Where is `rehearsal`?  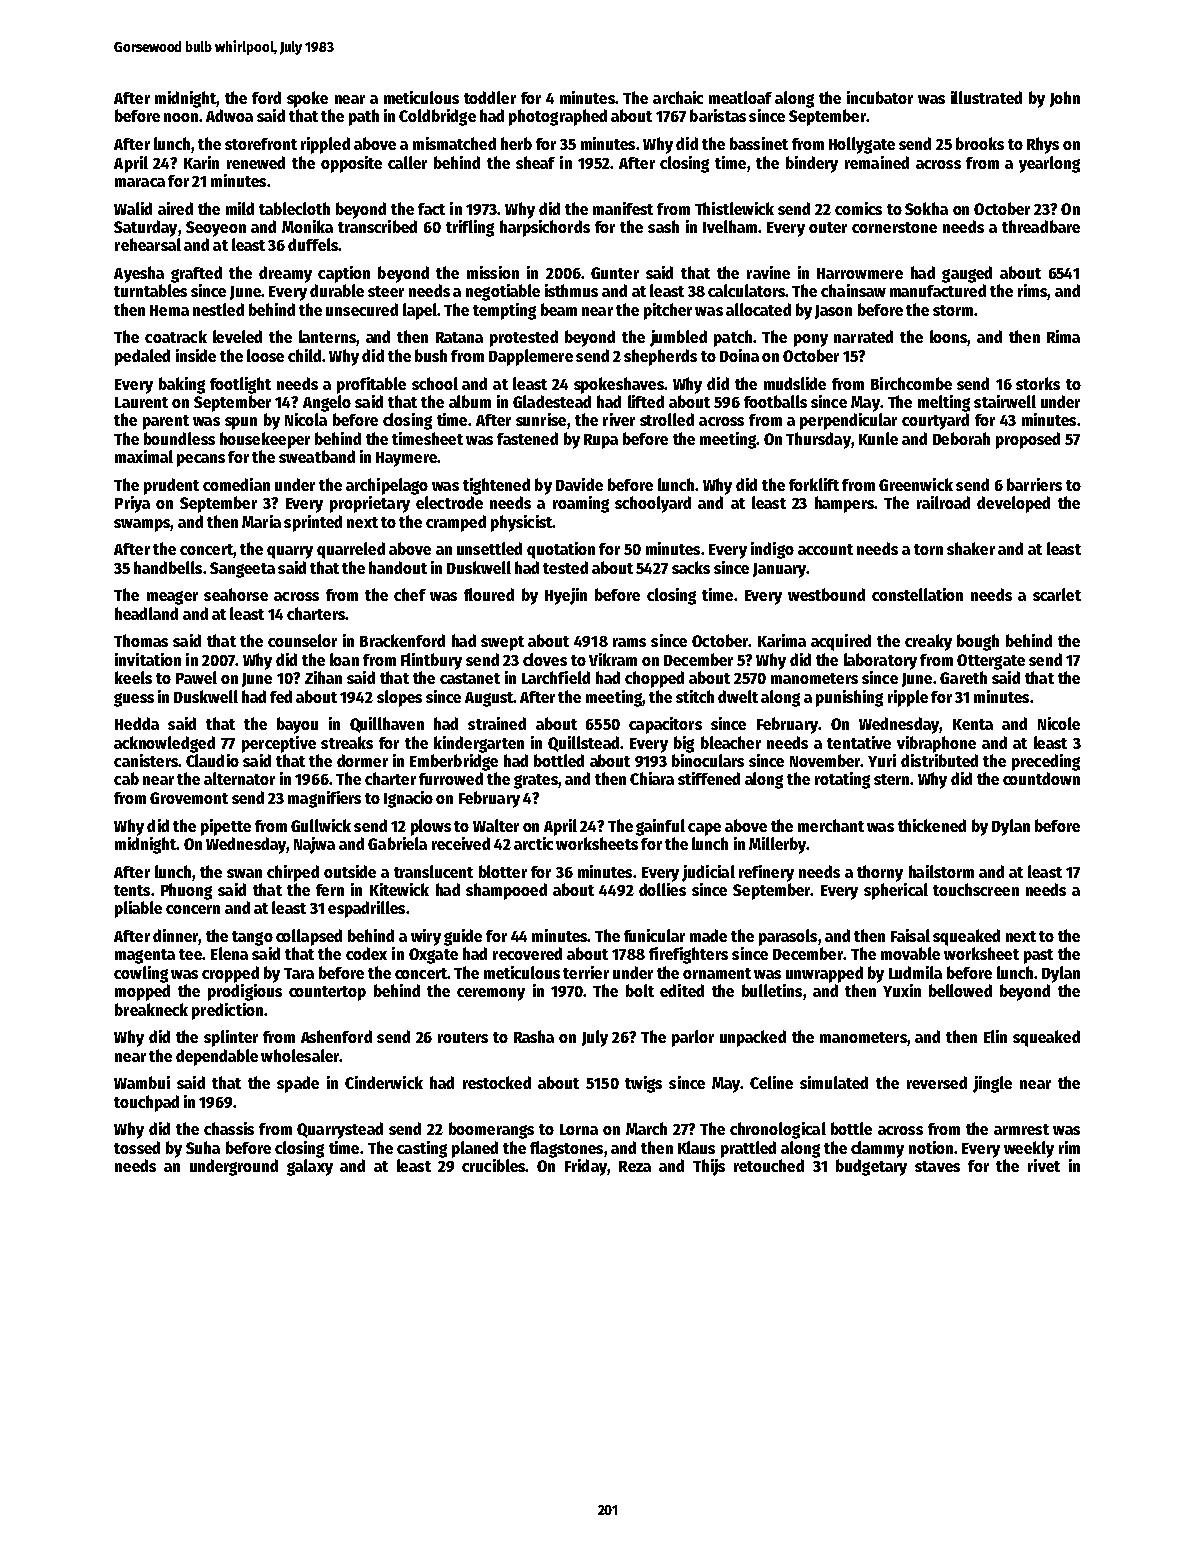
rehearsal is located at coordinates (148, 244).
